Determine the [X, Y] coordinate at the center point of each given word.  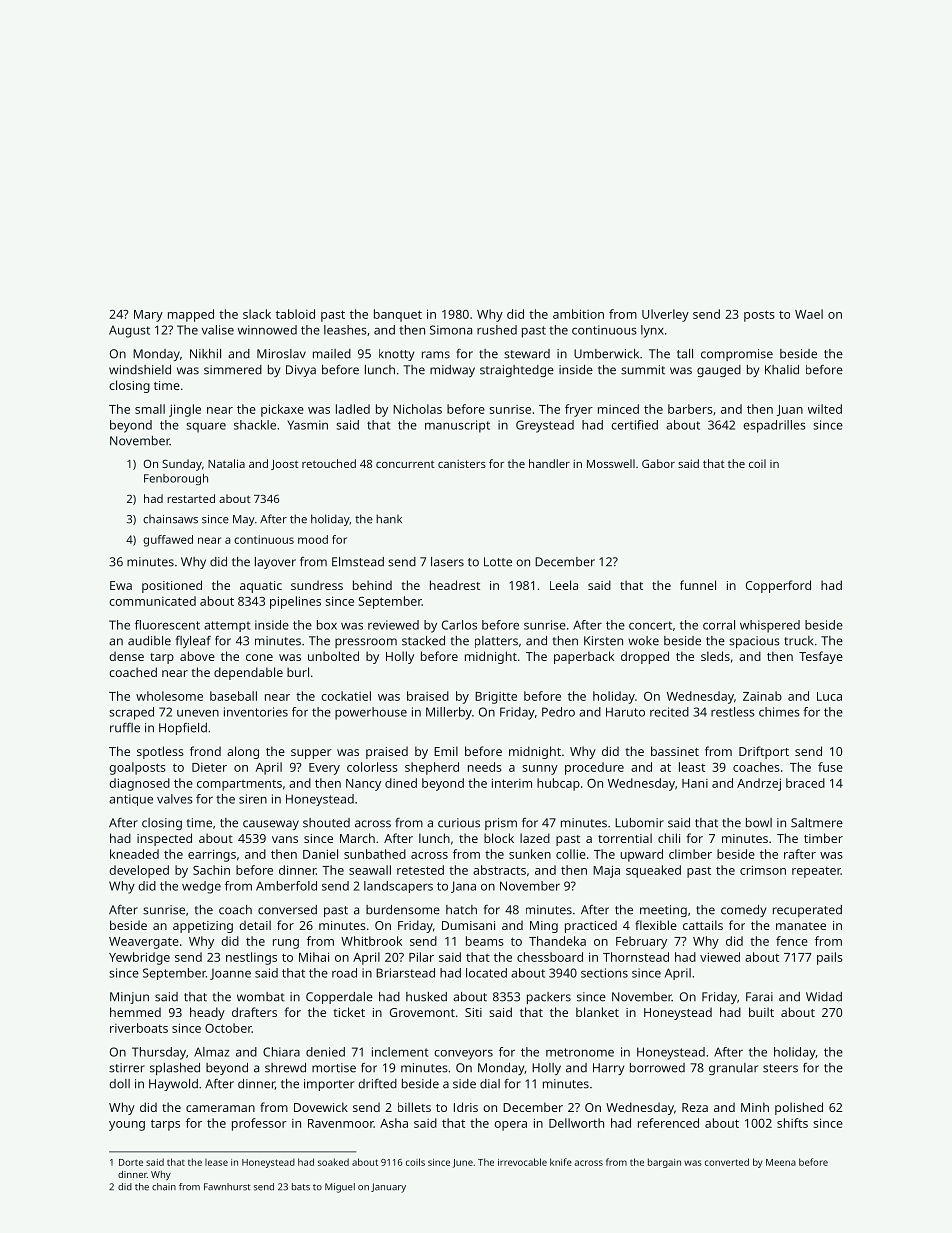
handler [549, 463]
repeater [816, 872]
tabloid [295, 314]
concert [650, 625]
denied [325, 1052]
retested [420, 870]
